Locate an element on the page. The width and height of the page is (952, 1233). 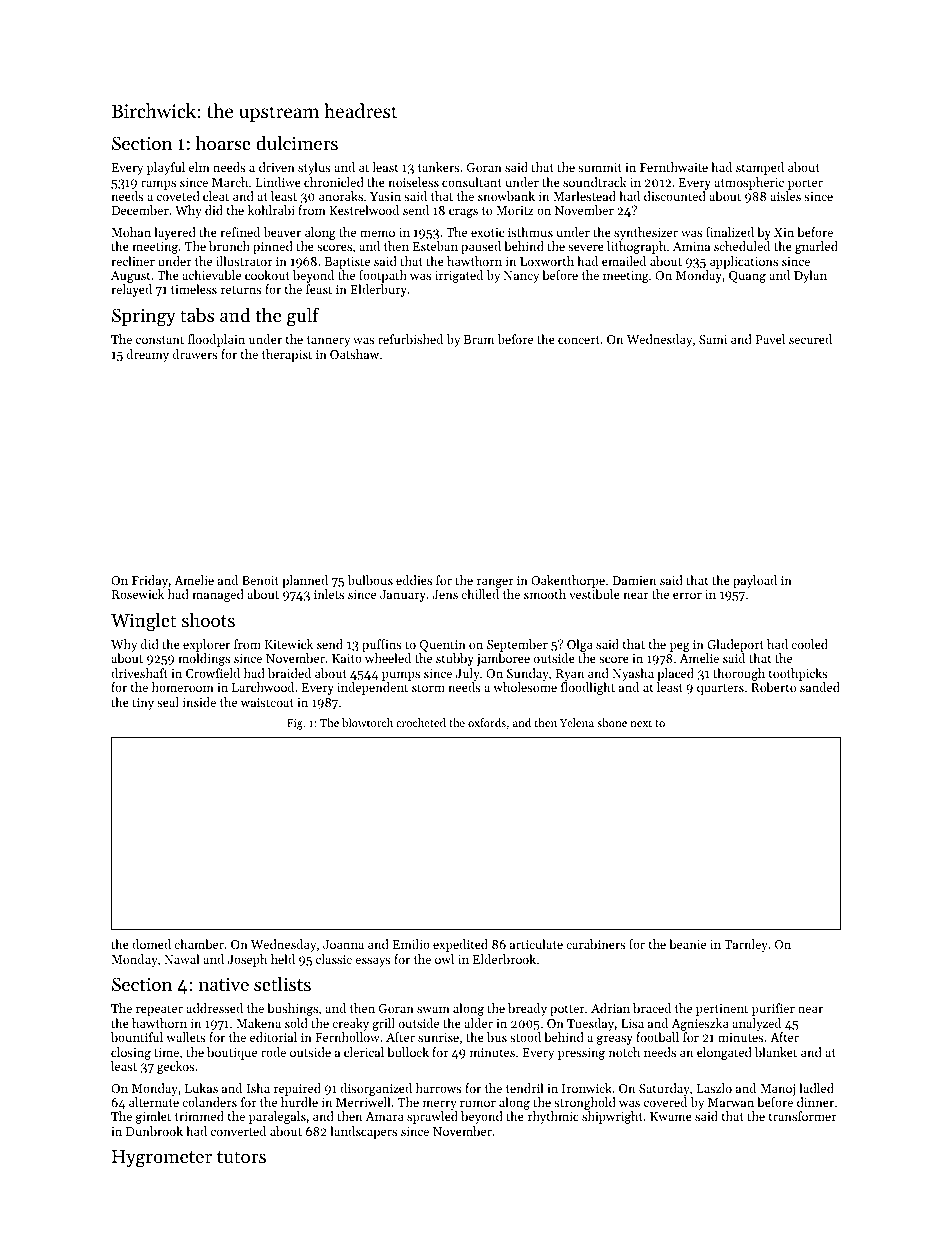
tankers is located at coordinates (439, 167).
